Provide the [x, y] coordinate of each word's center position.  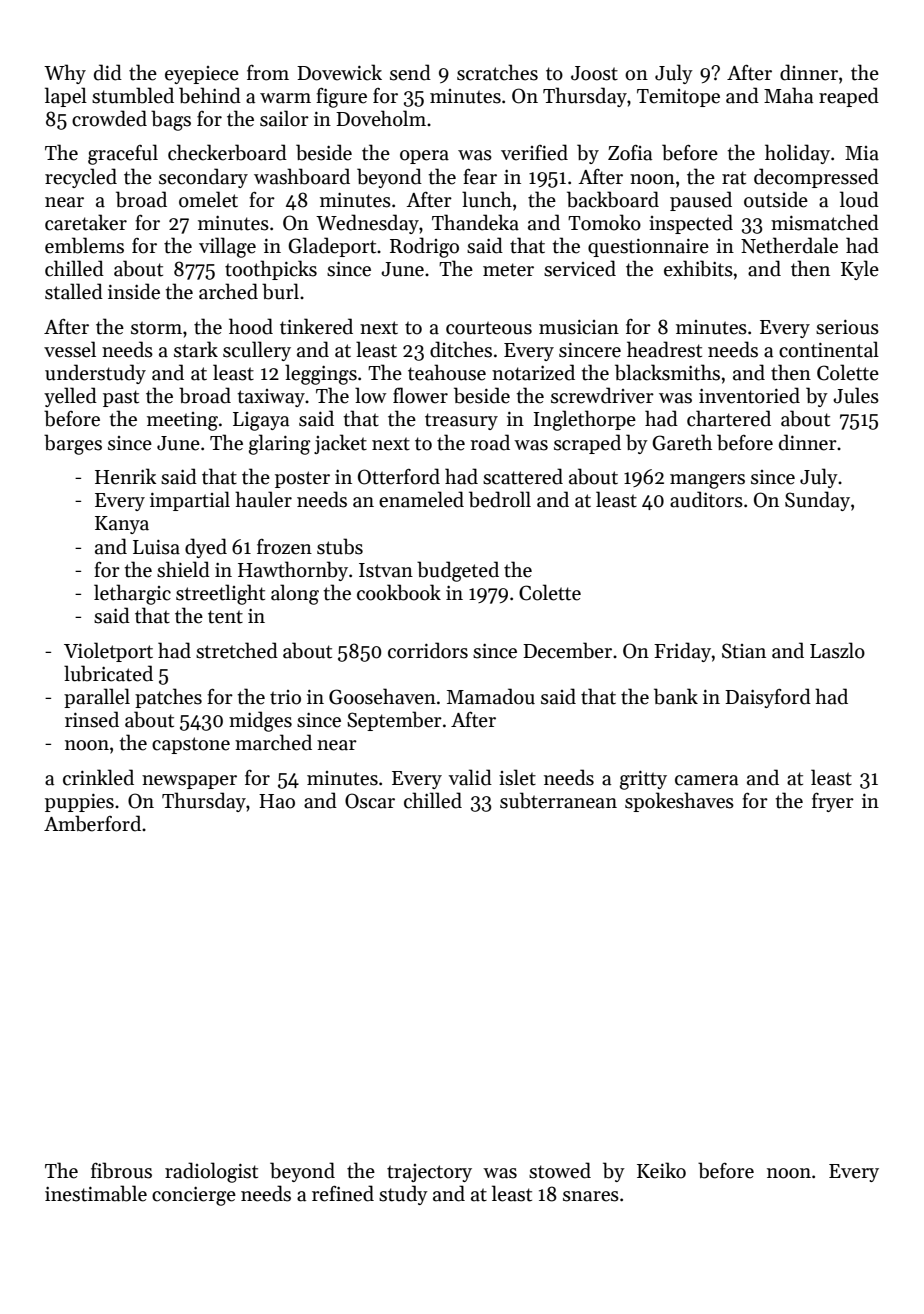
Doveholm [381, 118]
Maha [788, 95]
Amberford [92, 823]
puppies [79, 803]
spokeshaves [679, 802]
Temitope [678, 98]
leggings [321, 374]
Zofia [630, 153]
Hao [277, 801]
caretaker [86, 222]
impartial [190, 501]
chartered [729, 418]
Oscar [370, 801]
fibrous [121, 1170]
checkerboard [227, 152]
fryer [833, 802]
